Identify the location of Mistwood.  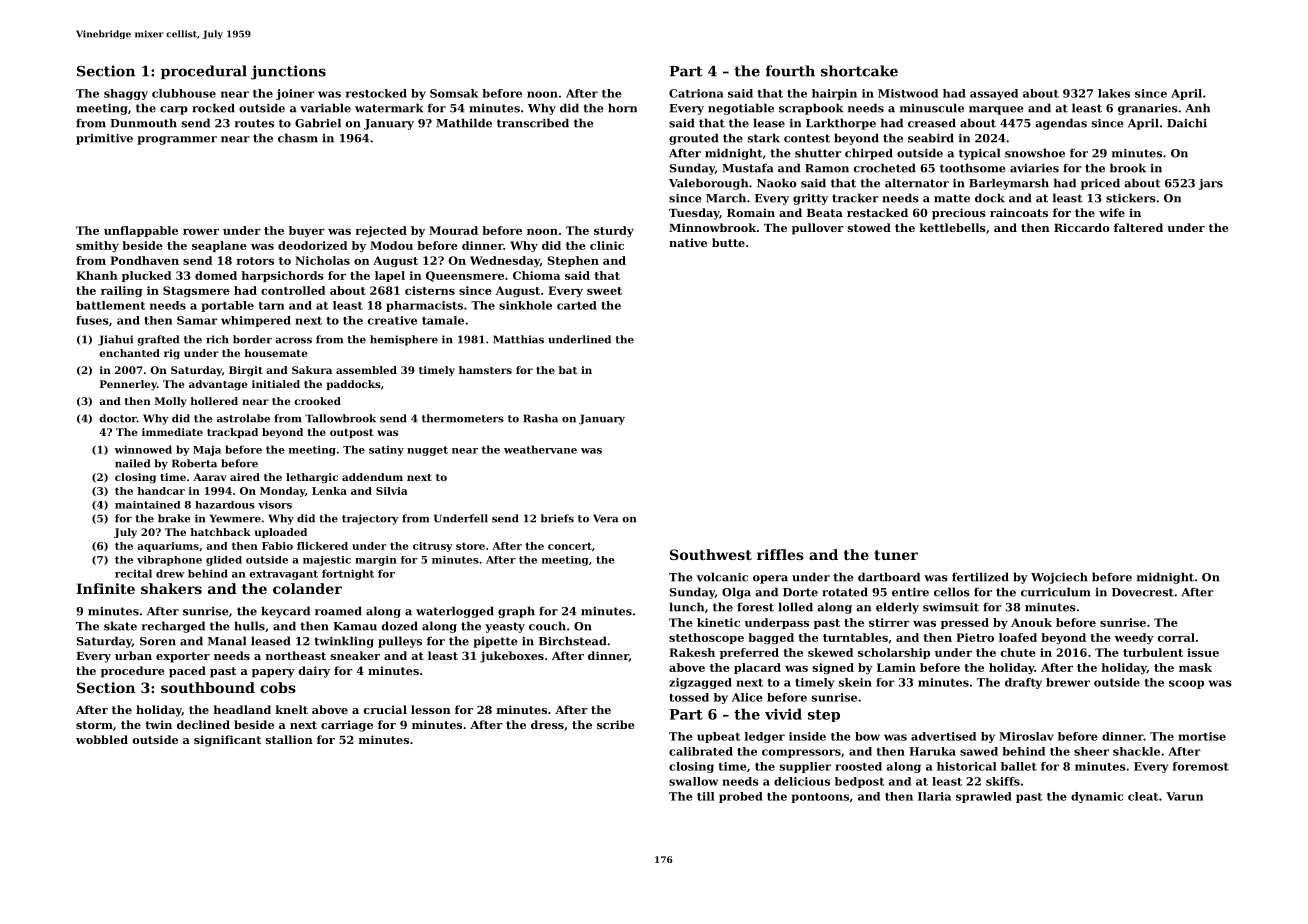
(908, 93).
